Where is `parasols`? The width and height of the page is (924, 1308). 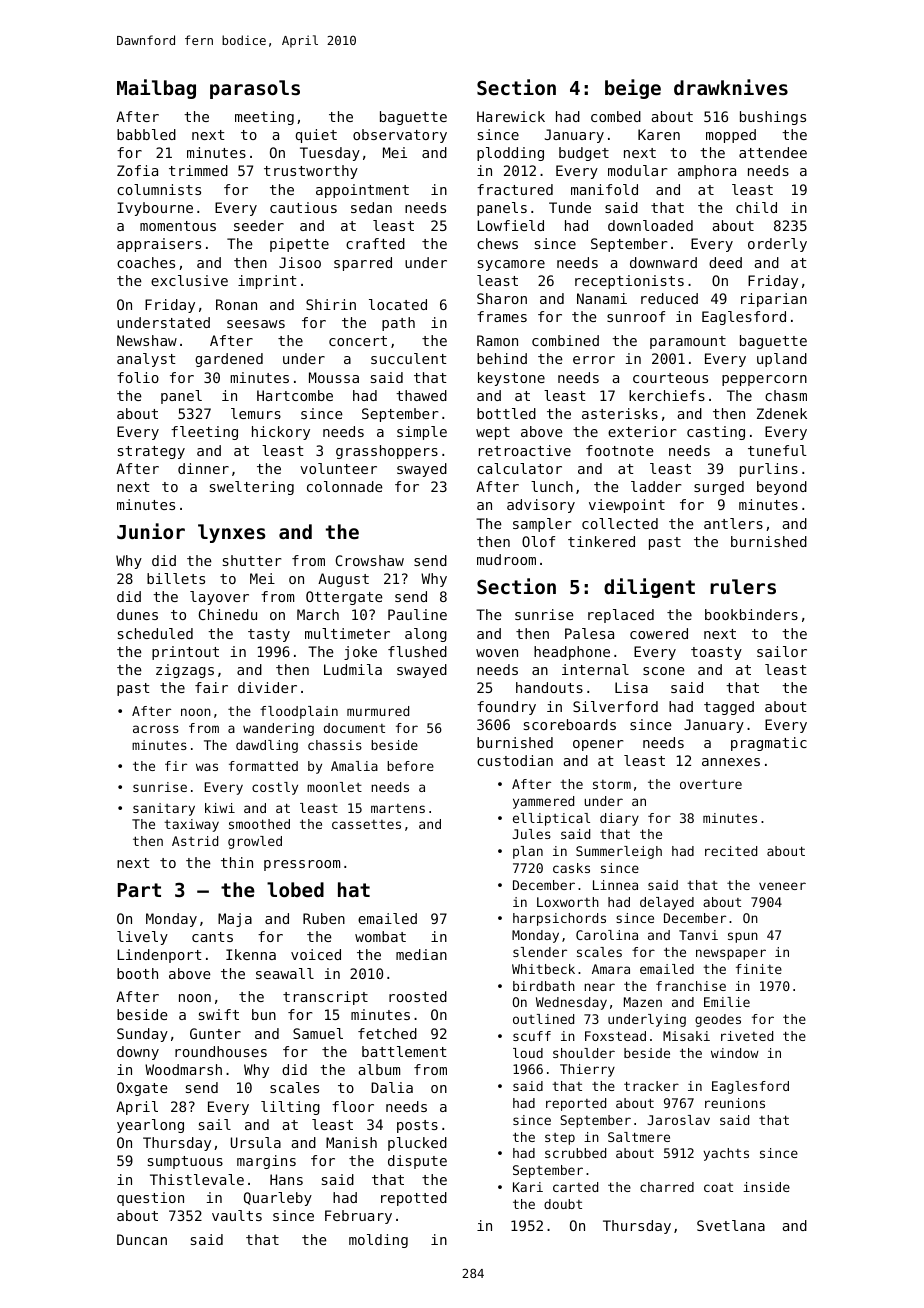
parasols is located at coordinates (255, 89).
